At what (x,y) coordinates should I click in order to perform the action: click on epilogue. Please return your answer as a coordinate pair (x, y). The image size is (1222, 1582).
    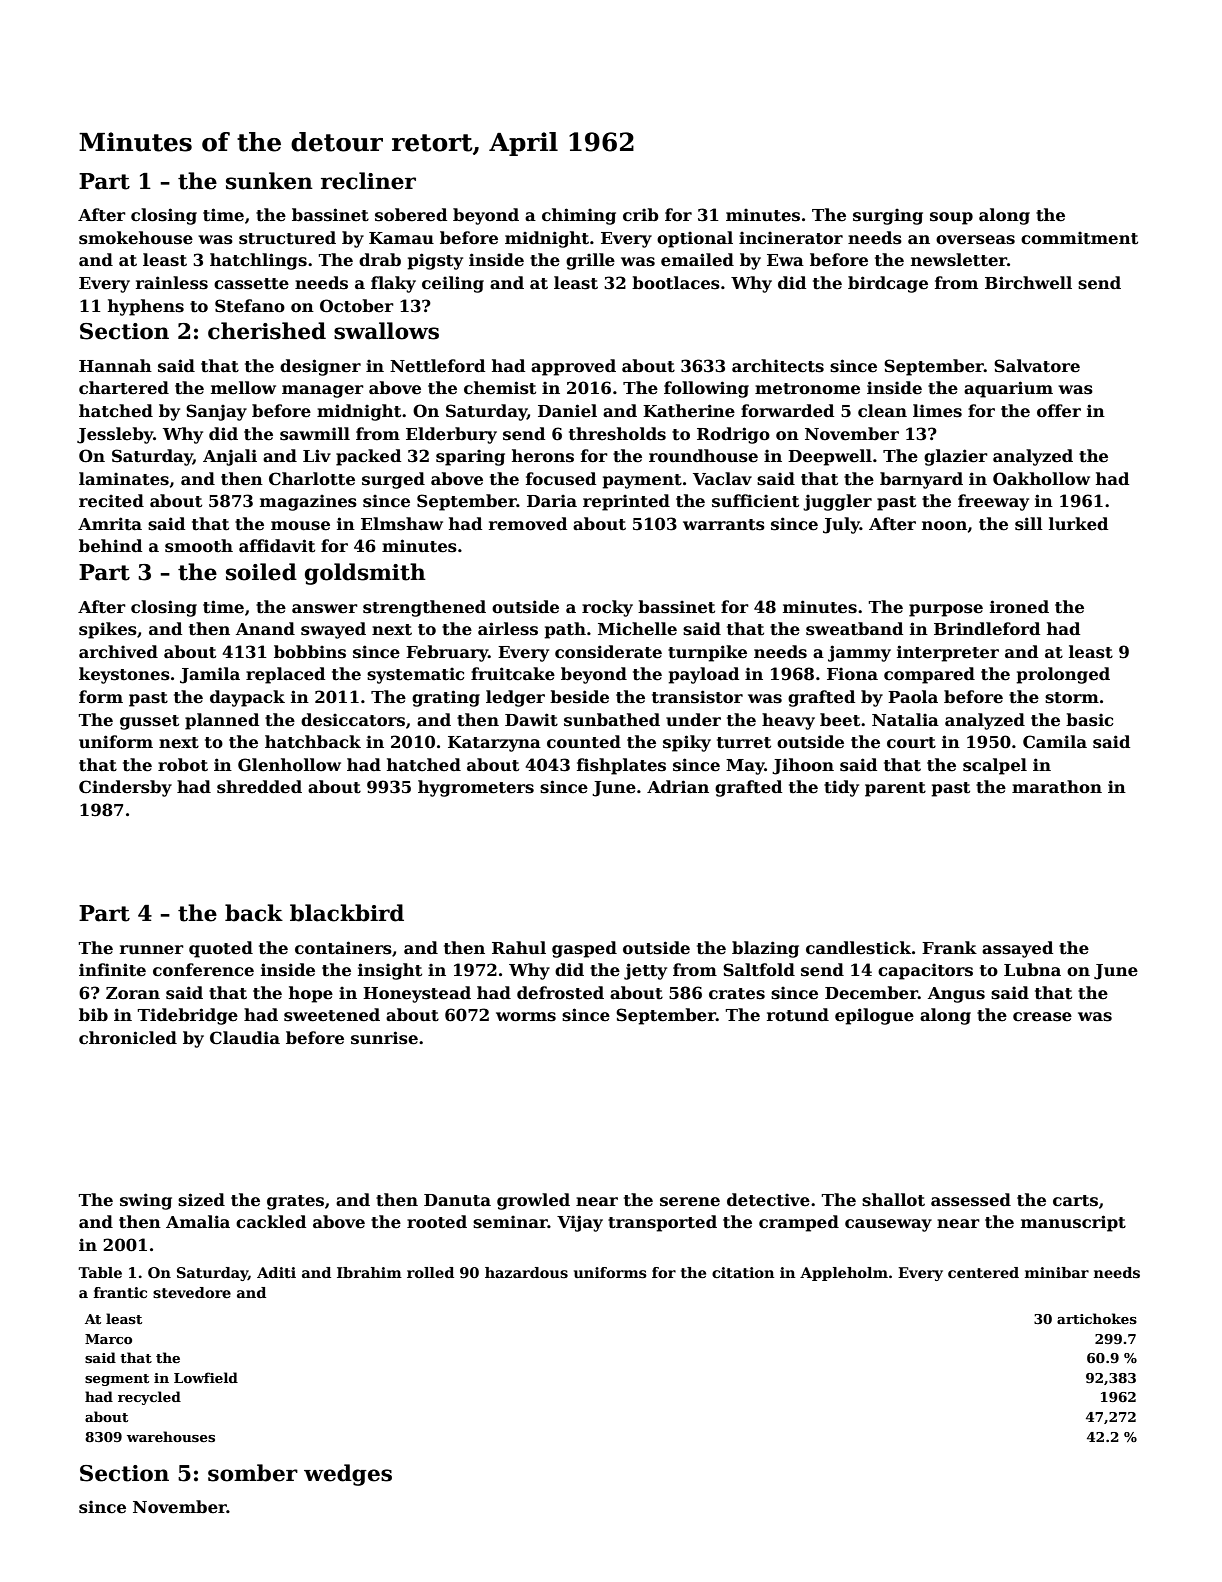
    Looking at the image, I should click on (874, 1016).
